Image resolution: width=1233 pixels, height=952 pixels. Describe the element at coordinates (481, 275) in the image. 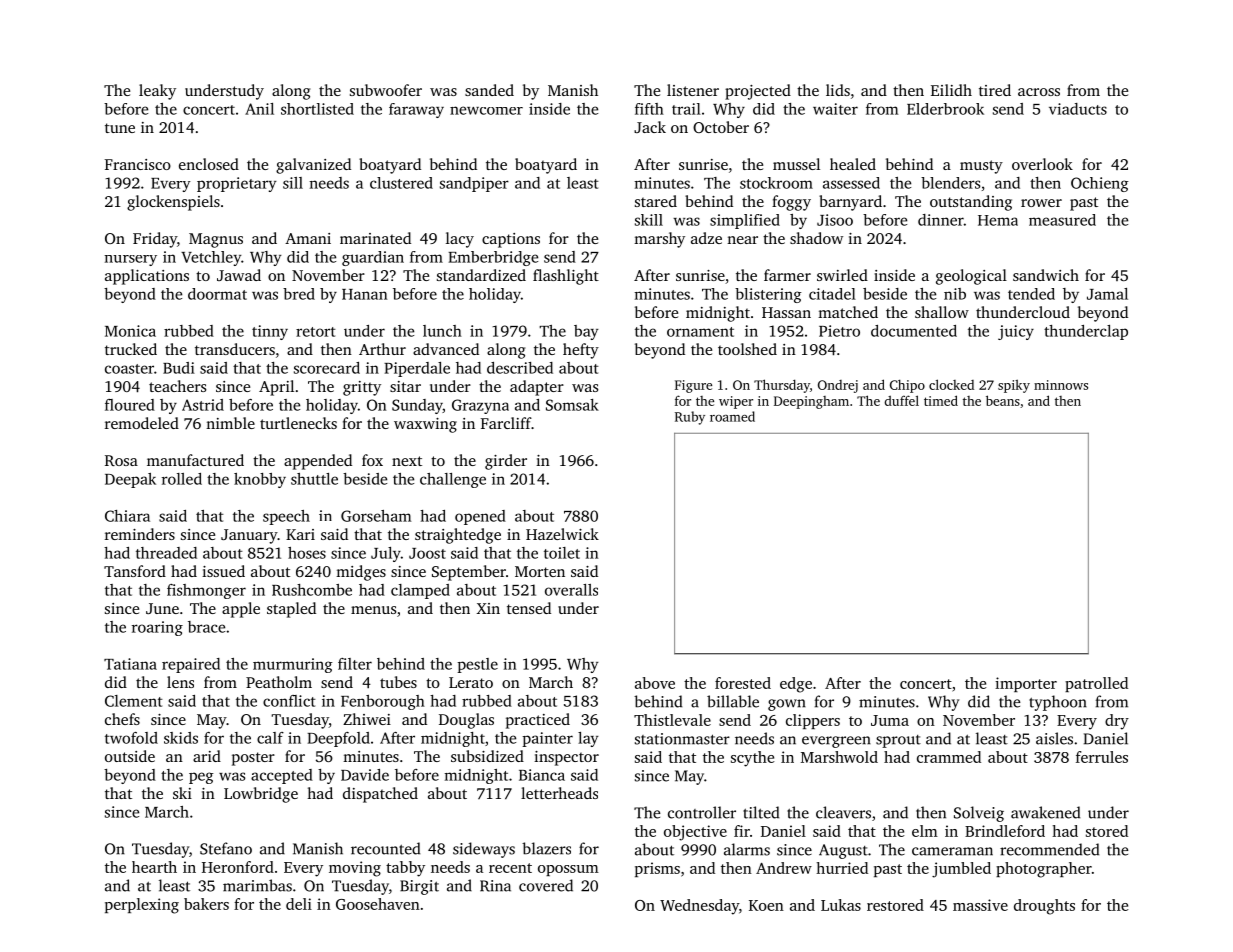

I see `standardized` at that location.
